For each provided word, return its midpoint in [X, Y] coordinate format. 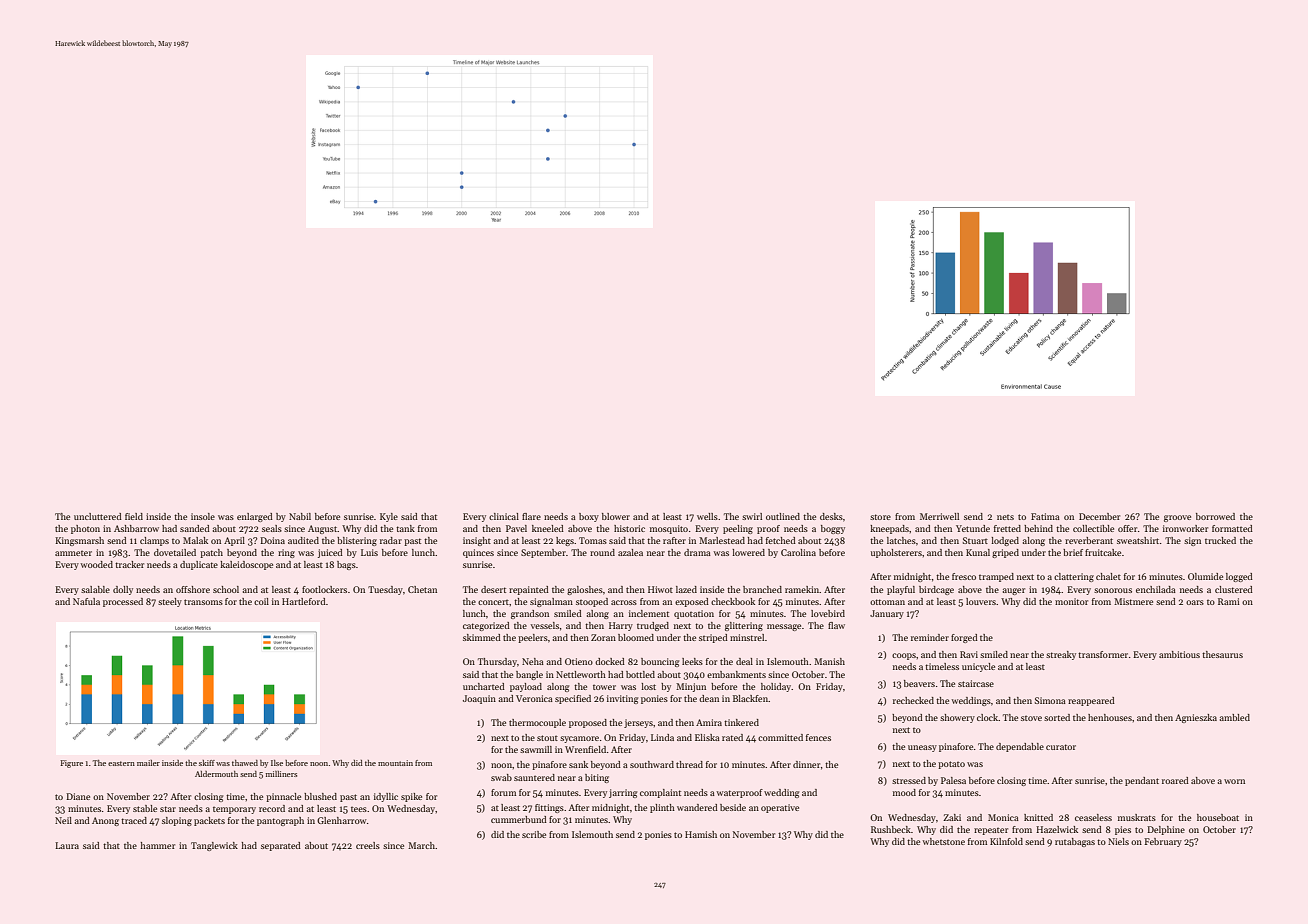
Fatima [1045, 516]
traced [134, 820]
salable [95, 589]
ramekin [802, 589]
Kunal [978, 552]
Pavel [516, 528]
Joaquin [479, 699]
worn [1234, 781]
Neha [533, 661]
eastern [121, 763]
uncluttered [98, 516]
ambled [1235, 717]
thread [689, 764]
